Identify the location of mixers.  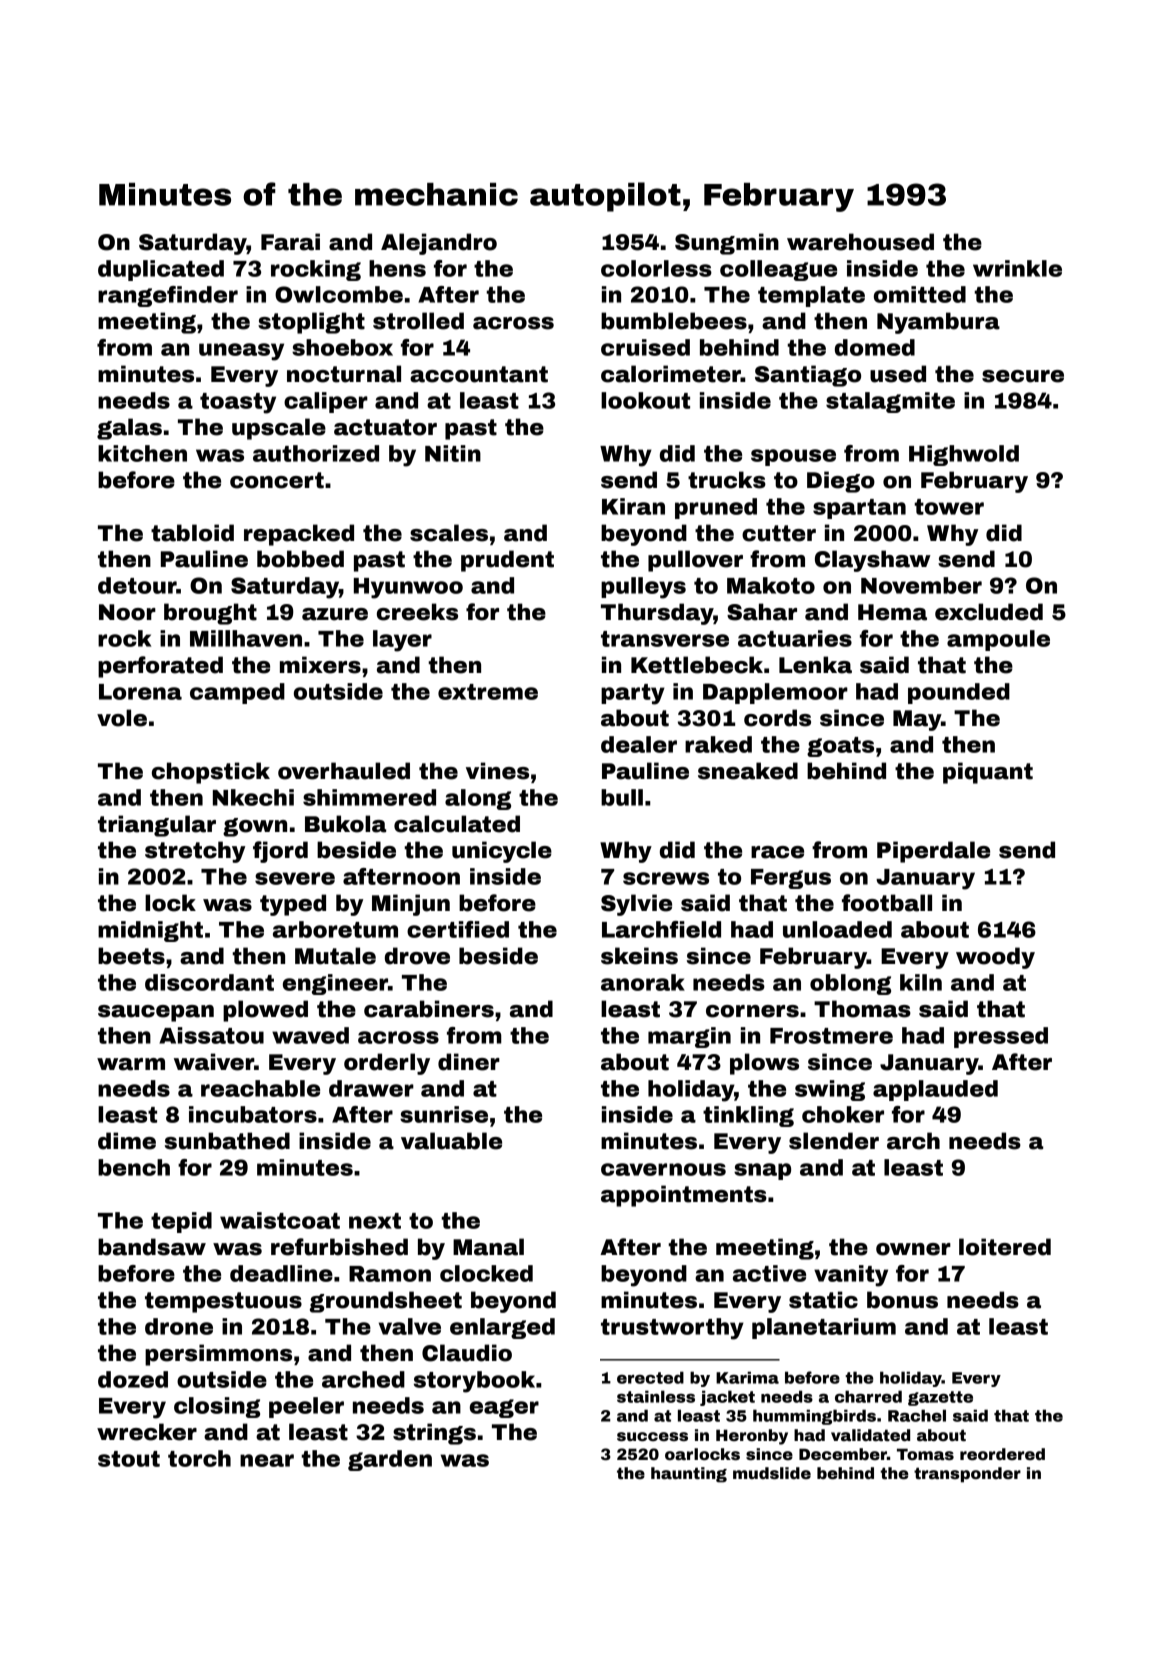
(320, 665).
